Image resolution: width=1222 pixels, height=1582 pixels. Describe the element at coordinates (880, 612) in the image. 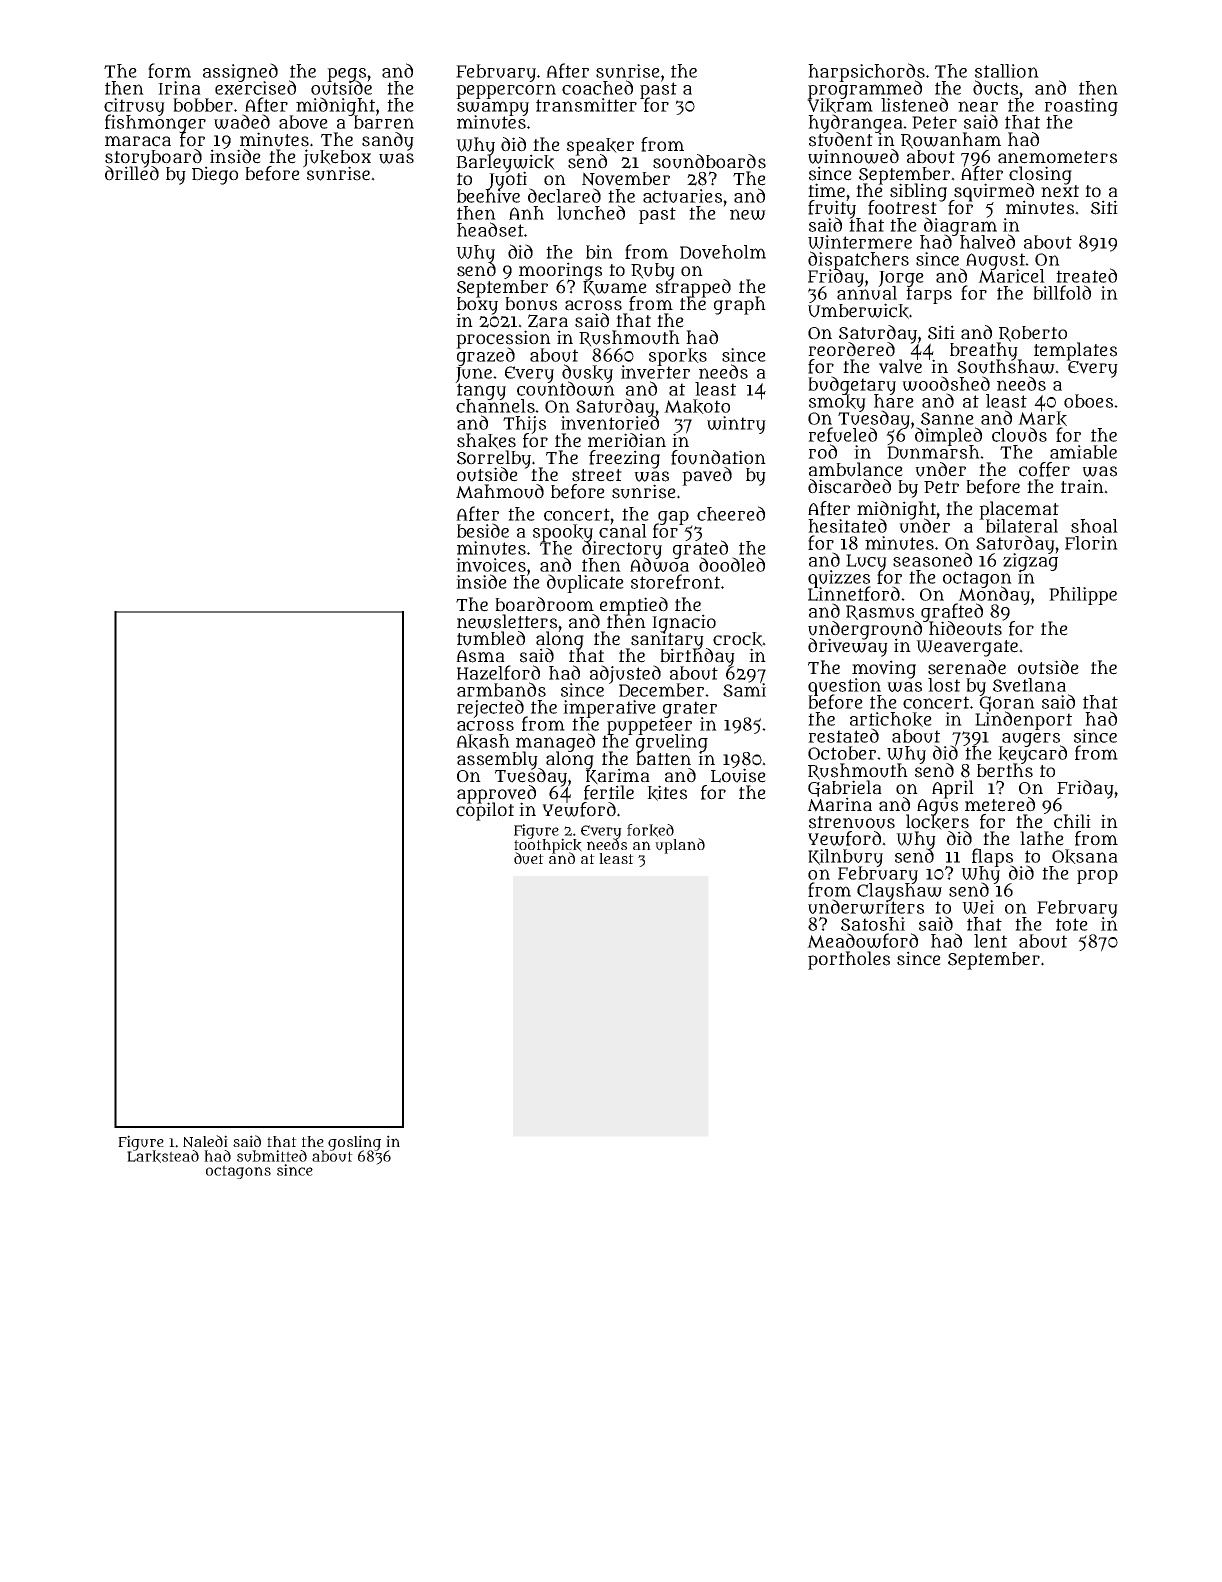

I see `Rasmus` at that location.
